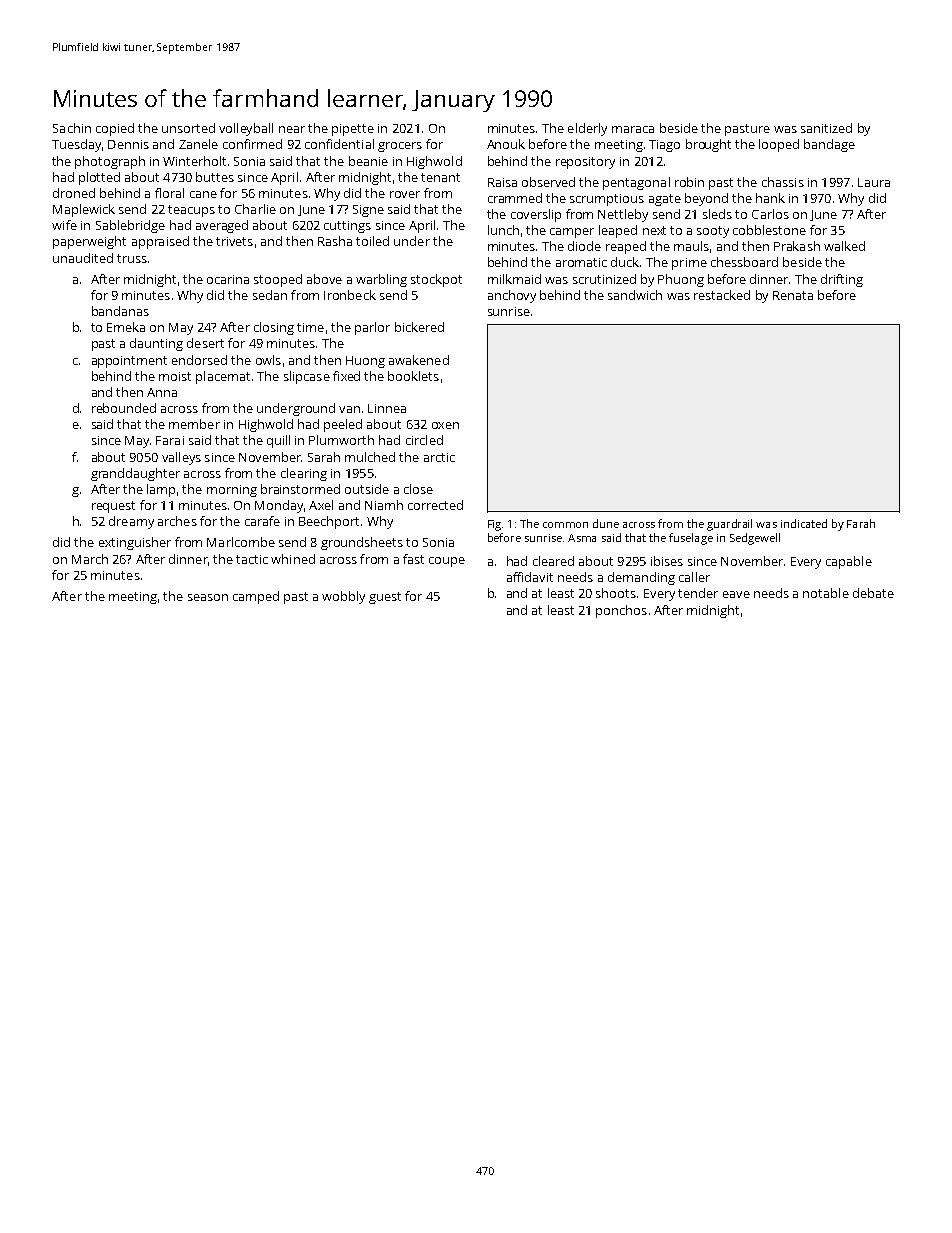 The image size is (952, 1233). Describe the element at coordinates (861, 523) in the screenshot. I see `Farah` at that location.
